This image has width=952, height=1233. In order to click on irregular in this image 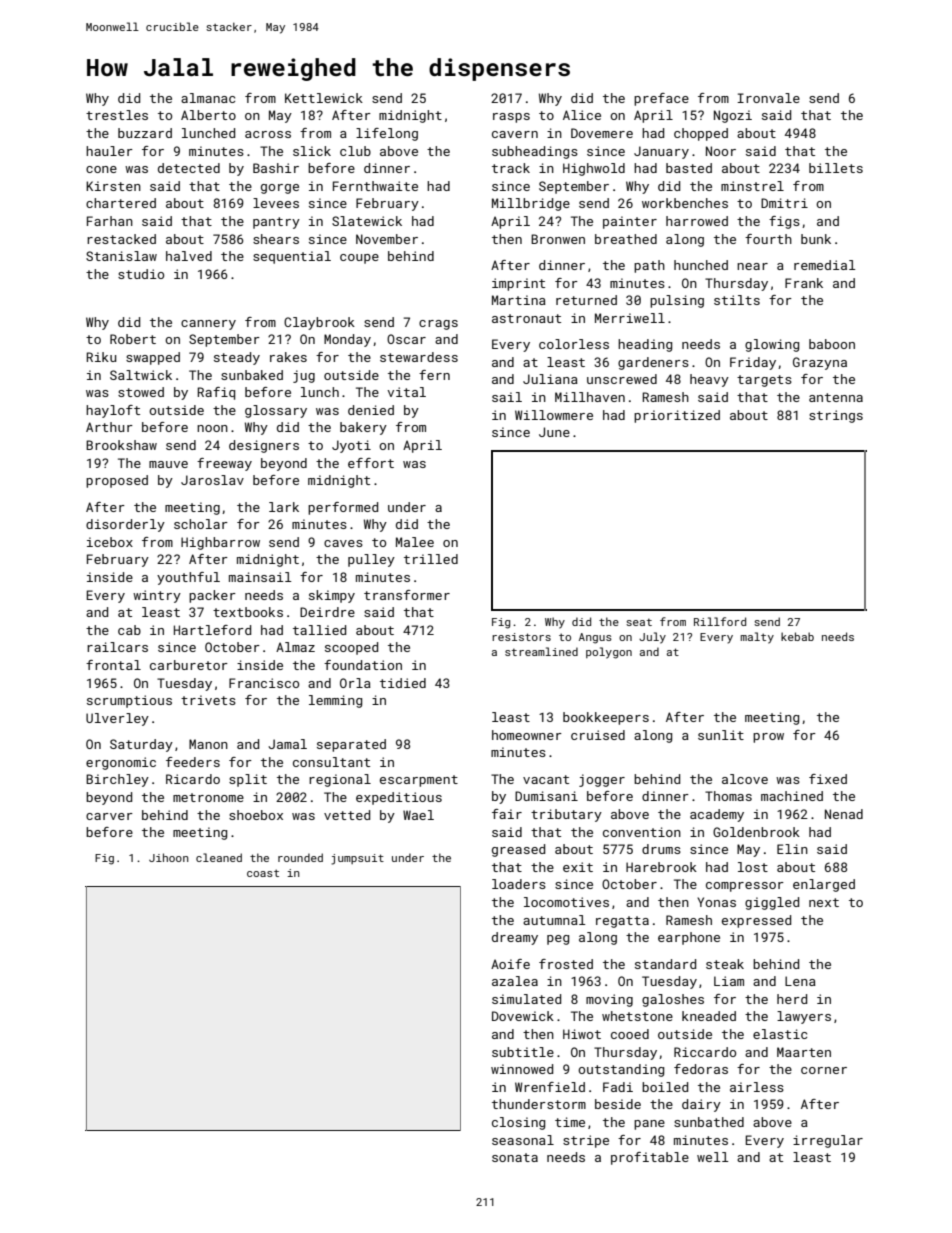, I will do `click(828, 1141)`.
